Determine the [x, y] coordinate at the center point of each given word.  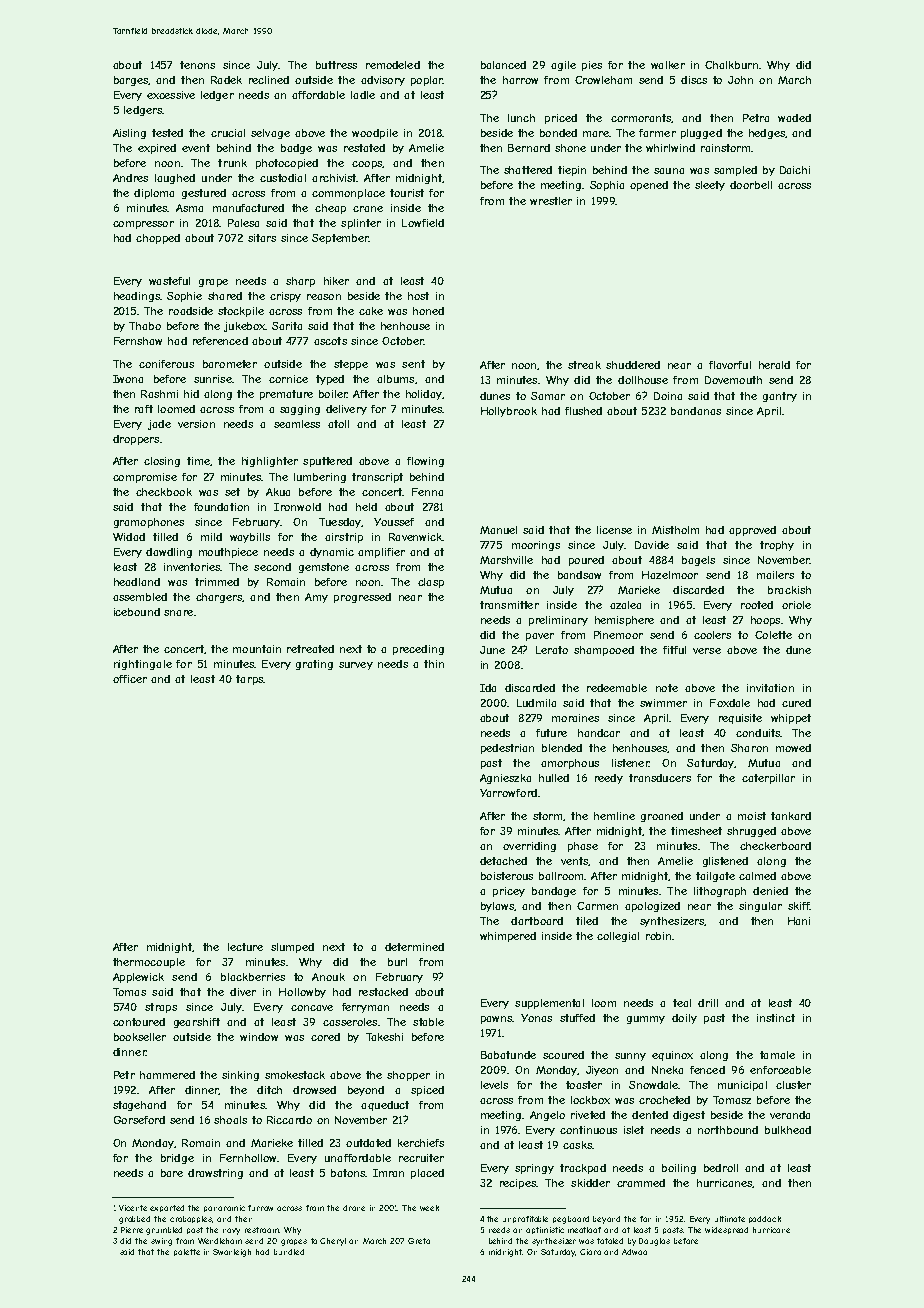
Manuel [498, 530]
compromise [145, 478]
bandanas [696, 411]
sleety [710, 186]
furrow [260, 1208]
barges [131, 81]
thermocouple [149, 963]
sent [413, 364]
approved [752, 531]
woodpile [375, 134]
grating [314, 665]
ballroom [561, 876]
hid [191, 394]
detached [503, 861]
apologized [652, 907]
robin [658, 936]
